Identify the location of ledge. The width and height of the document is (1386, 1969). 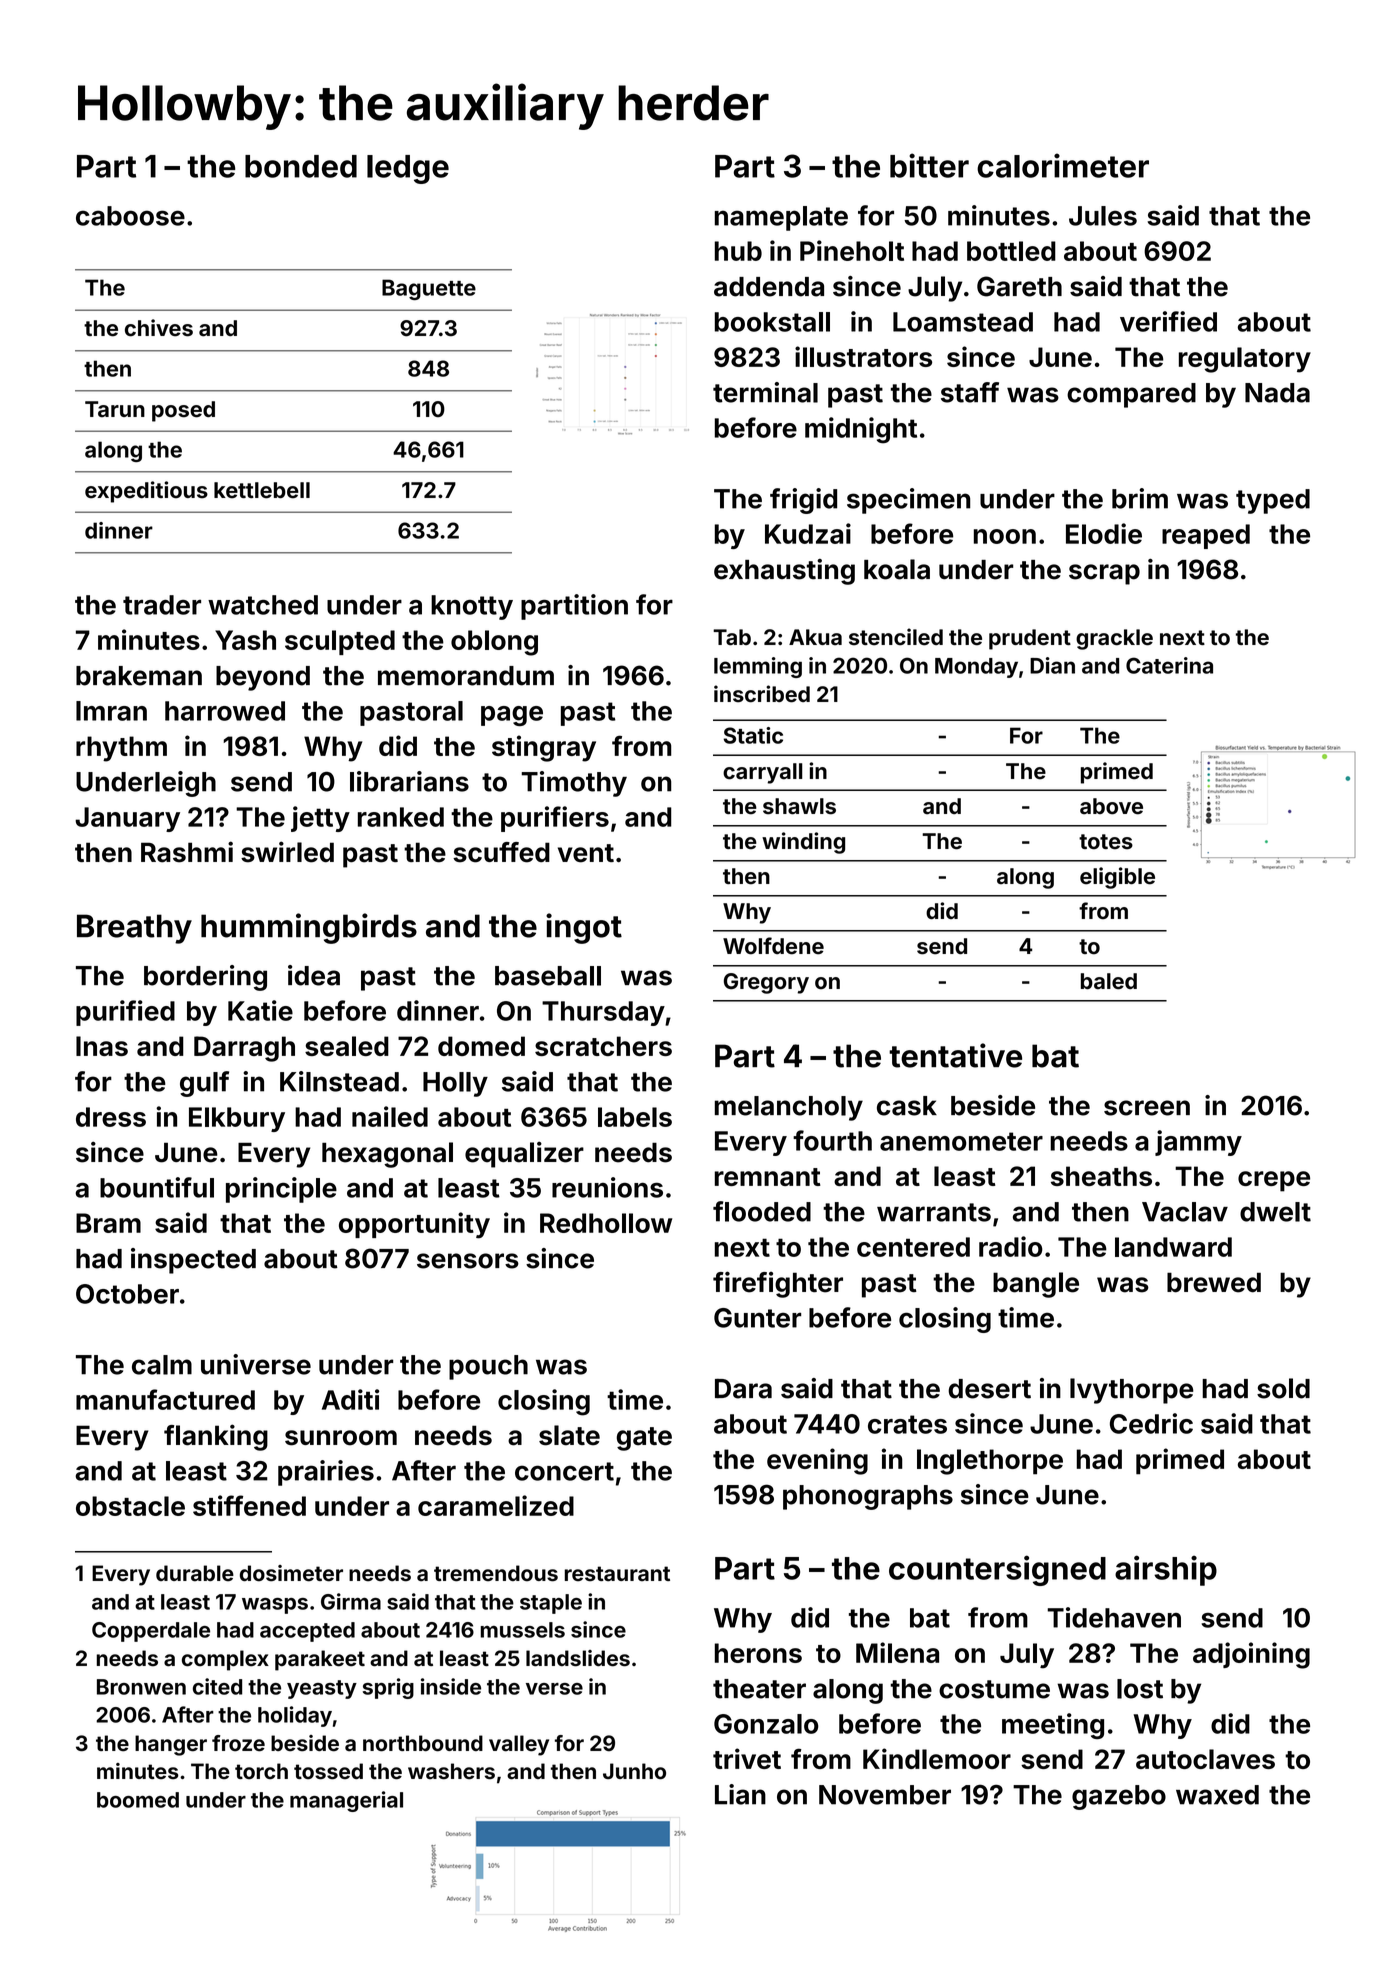
(408, 169).
